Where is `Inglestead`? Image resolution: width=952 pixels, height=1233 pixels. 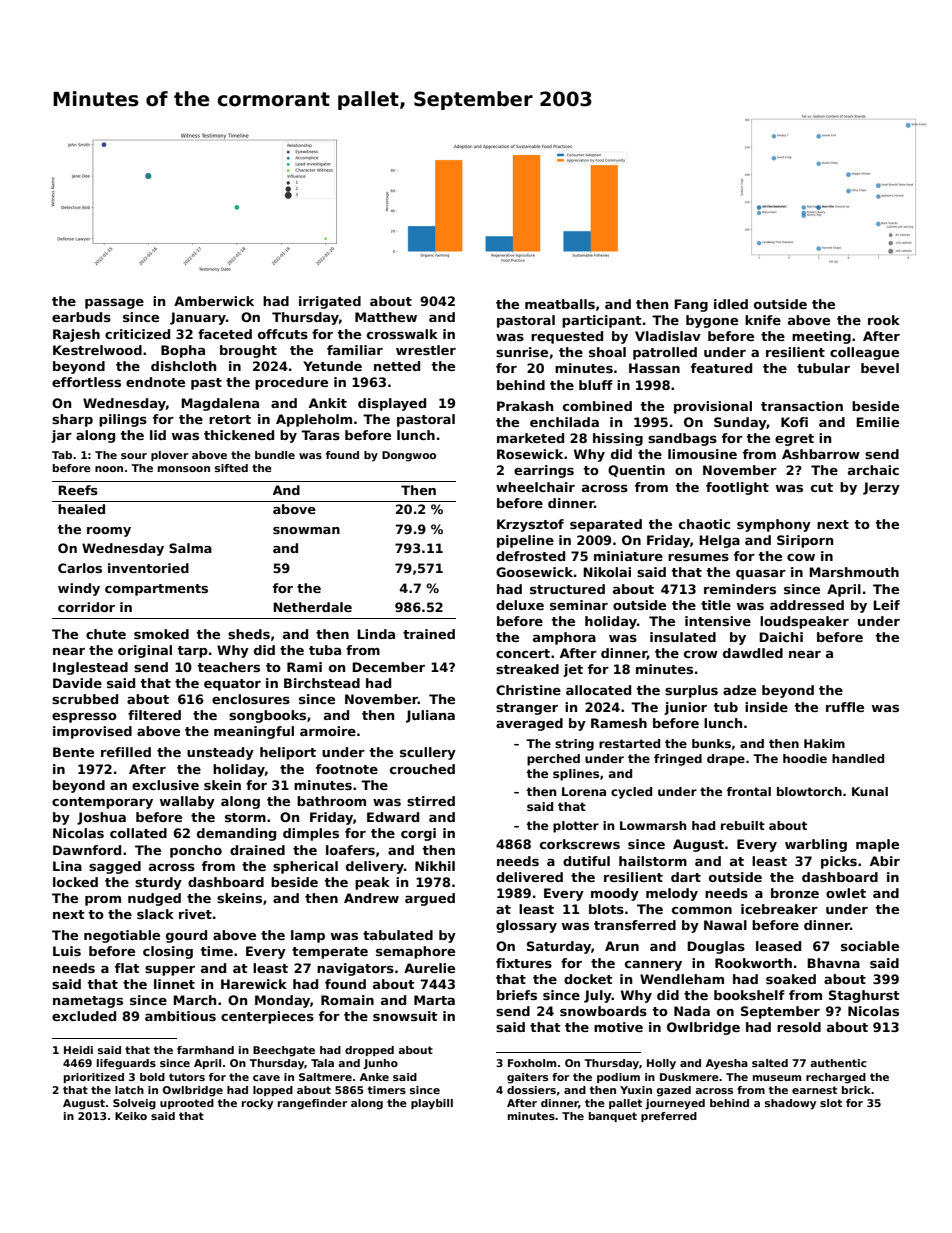
Inglestead is located at coordinates (90, 668).
